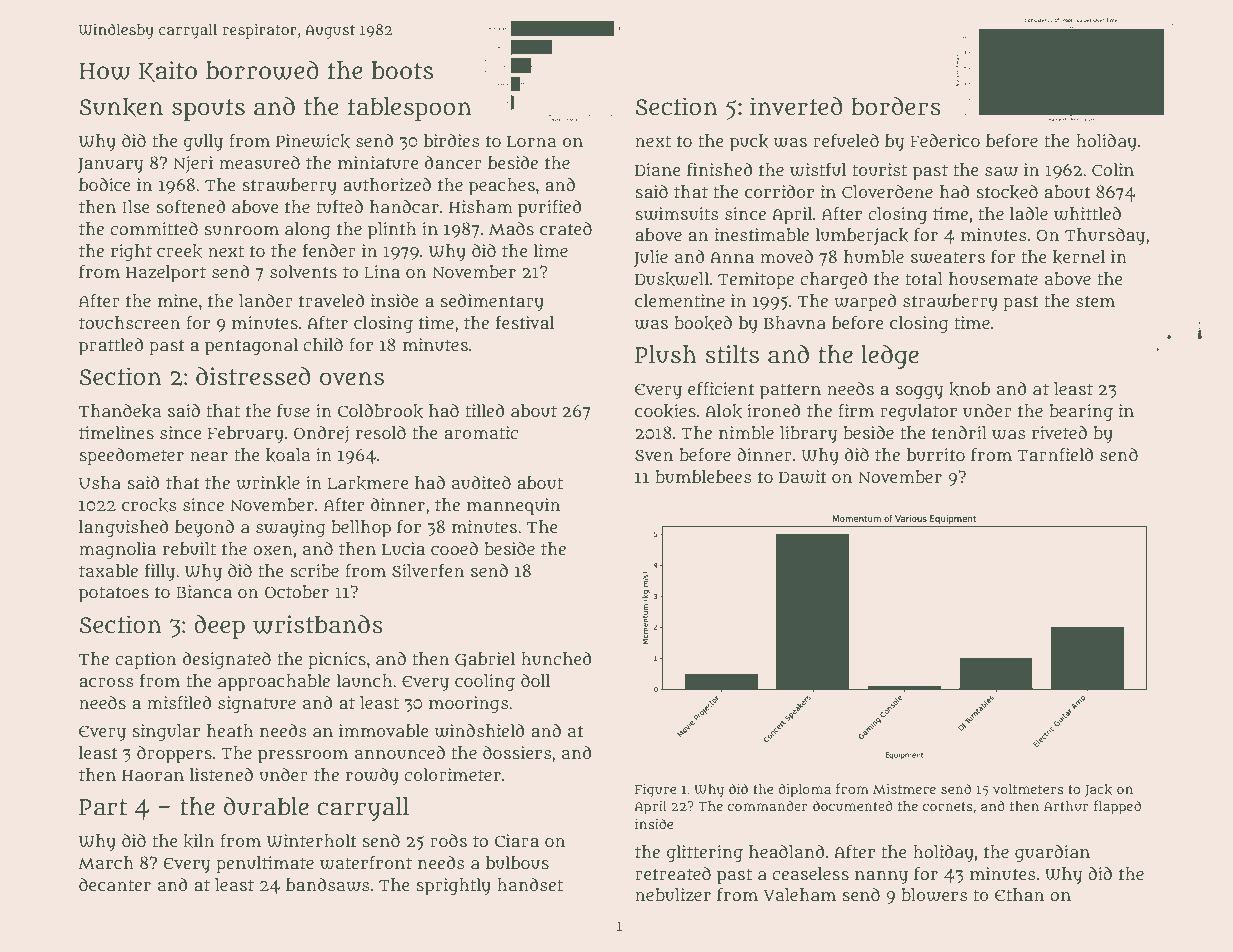 Image resolution: width=1233 pixels, height=952 pixels. Describe the element at coordinates (129, 323) in the document. I see `touchscreen` at that location.
